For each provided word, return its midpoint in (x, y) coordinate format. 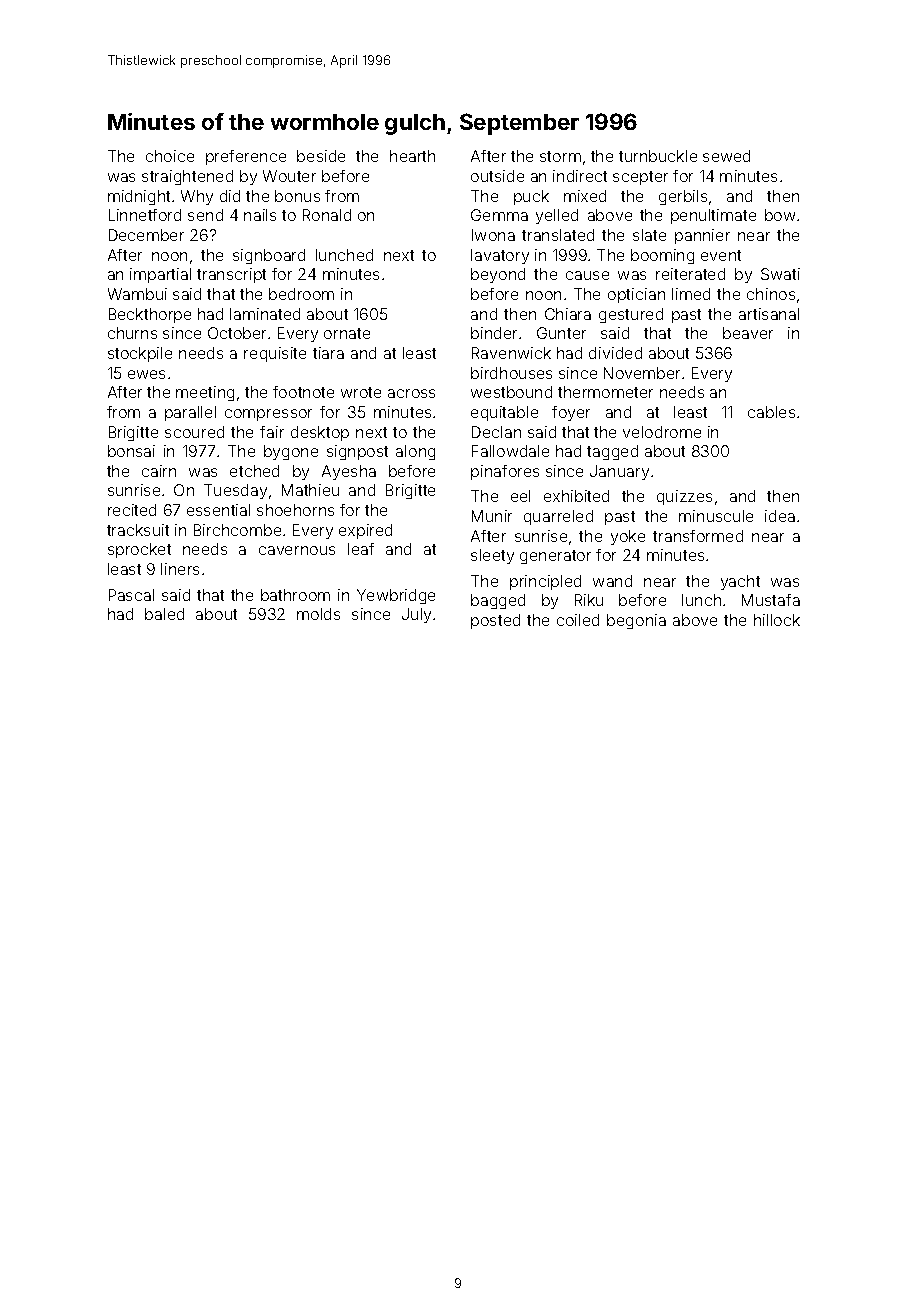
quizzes (684, 497)
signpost (357, 452)
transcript (231, 275)
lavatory (500, 256)
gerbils (683, 197)
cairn (159, 471)
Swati (780, 274)
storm (560, 156)
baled (164, 614)
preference (246, 157)
